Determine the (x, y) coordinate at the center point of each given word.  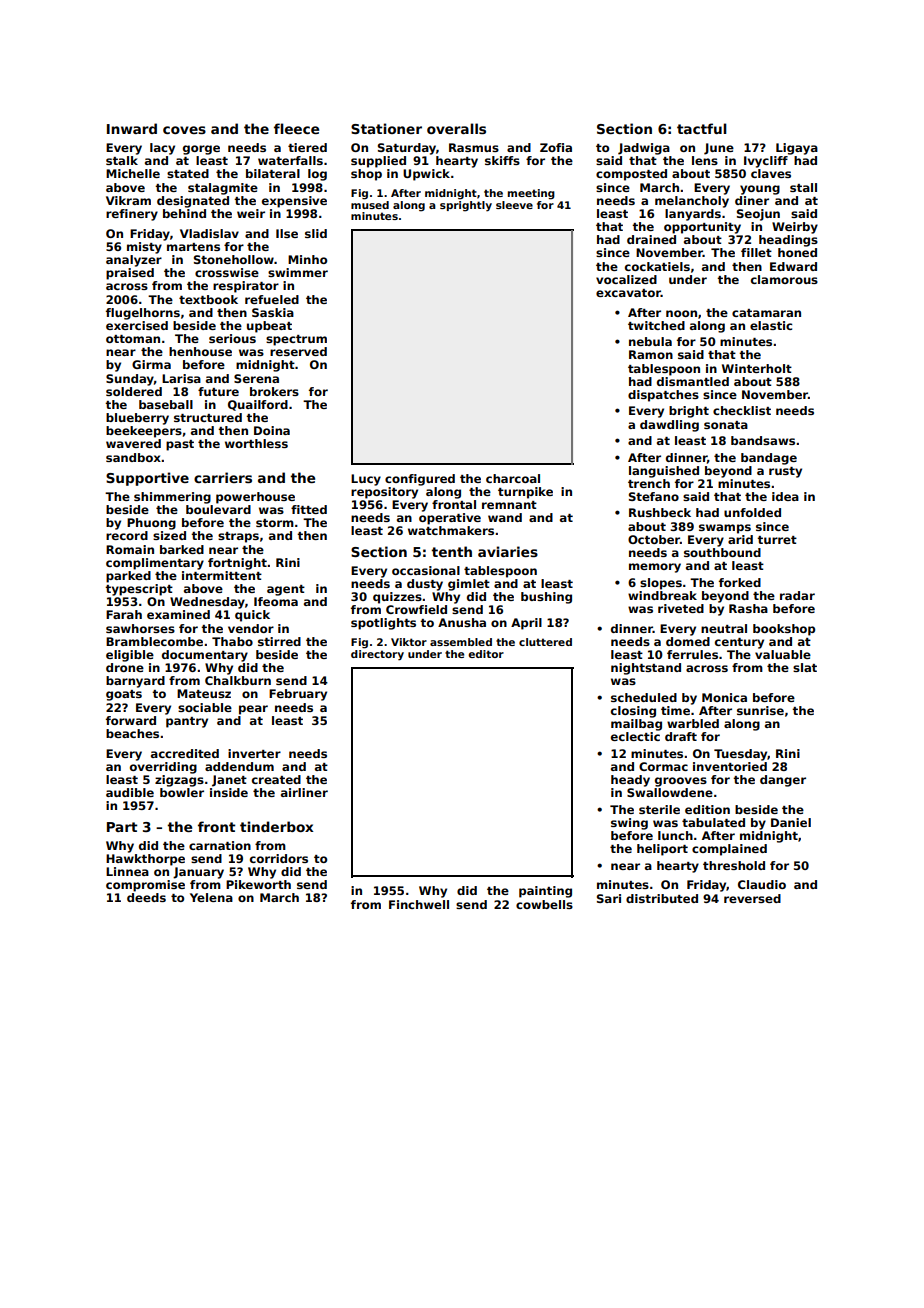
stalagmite (223, 189)
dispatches (663, 396)
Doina (272, 430)
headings (788, 241)
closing (633, 712)
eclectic (635, 736)
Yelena (211, 897)
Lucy (366, 480)
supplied (378, 162)
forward (131, 720)
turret (777, 540)
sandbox (133, 457)
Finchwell (419, 904)
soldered (134, 391)
